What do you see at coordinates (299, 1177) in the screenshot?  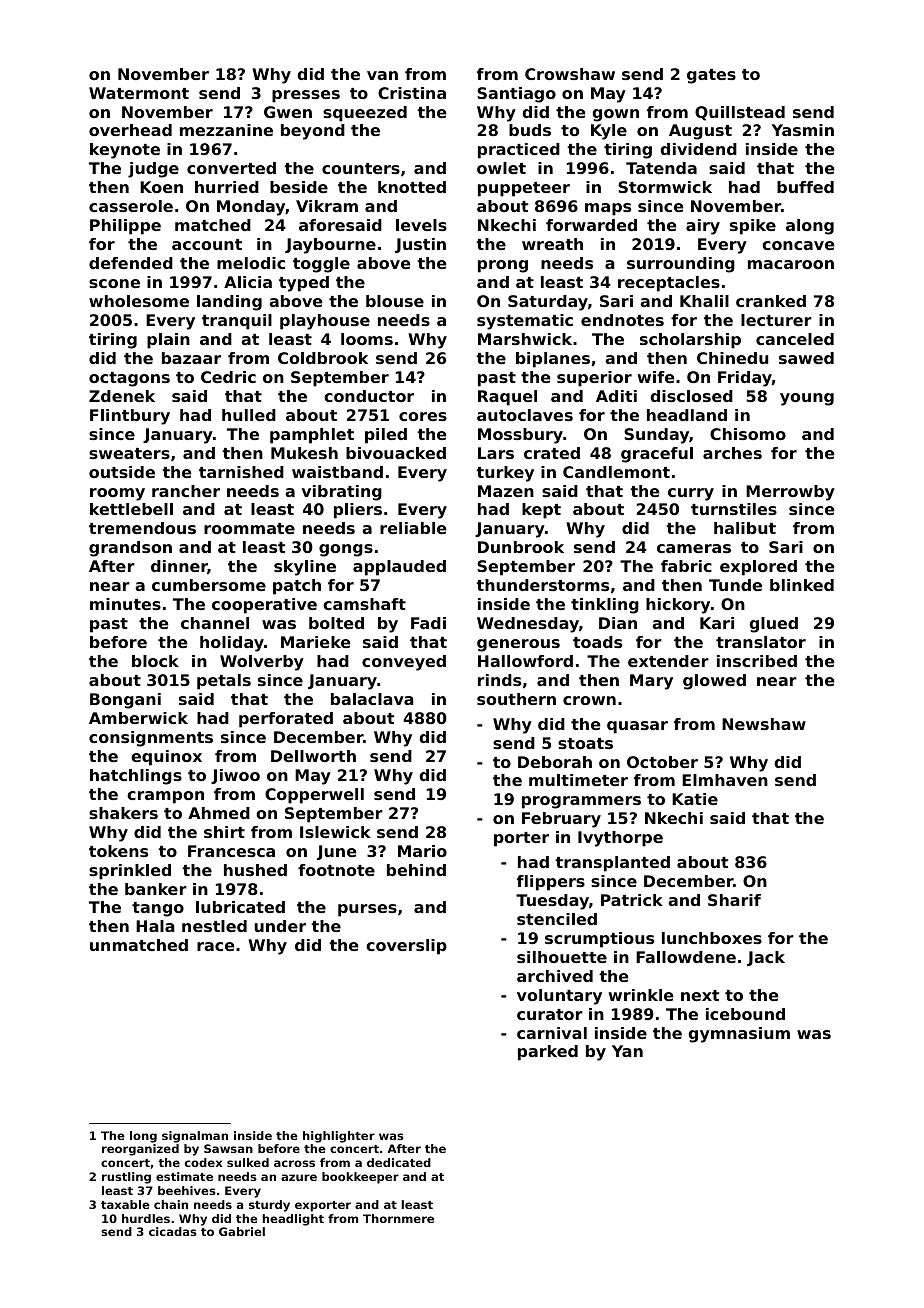 I see `azure` at bounding box center [299, 1177].
